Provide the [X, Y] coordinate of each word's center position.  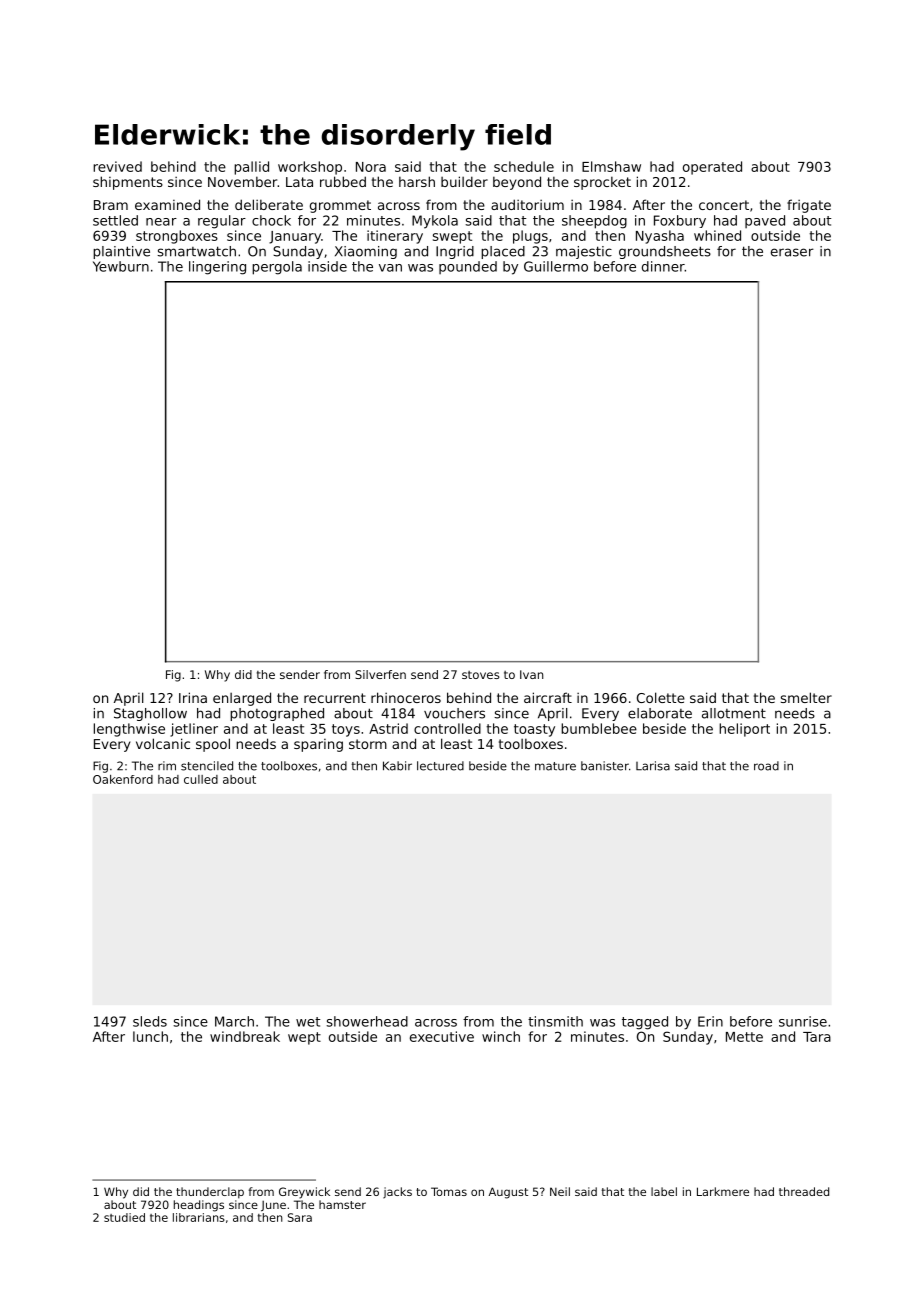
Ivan [531, 674]
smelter [806, 697]
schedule [524, 166]
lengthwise [129, 730]
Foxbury [680, 221]
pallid [251, 168]
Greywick [304, 1193]
